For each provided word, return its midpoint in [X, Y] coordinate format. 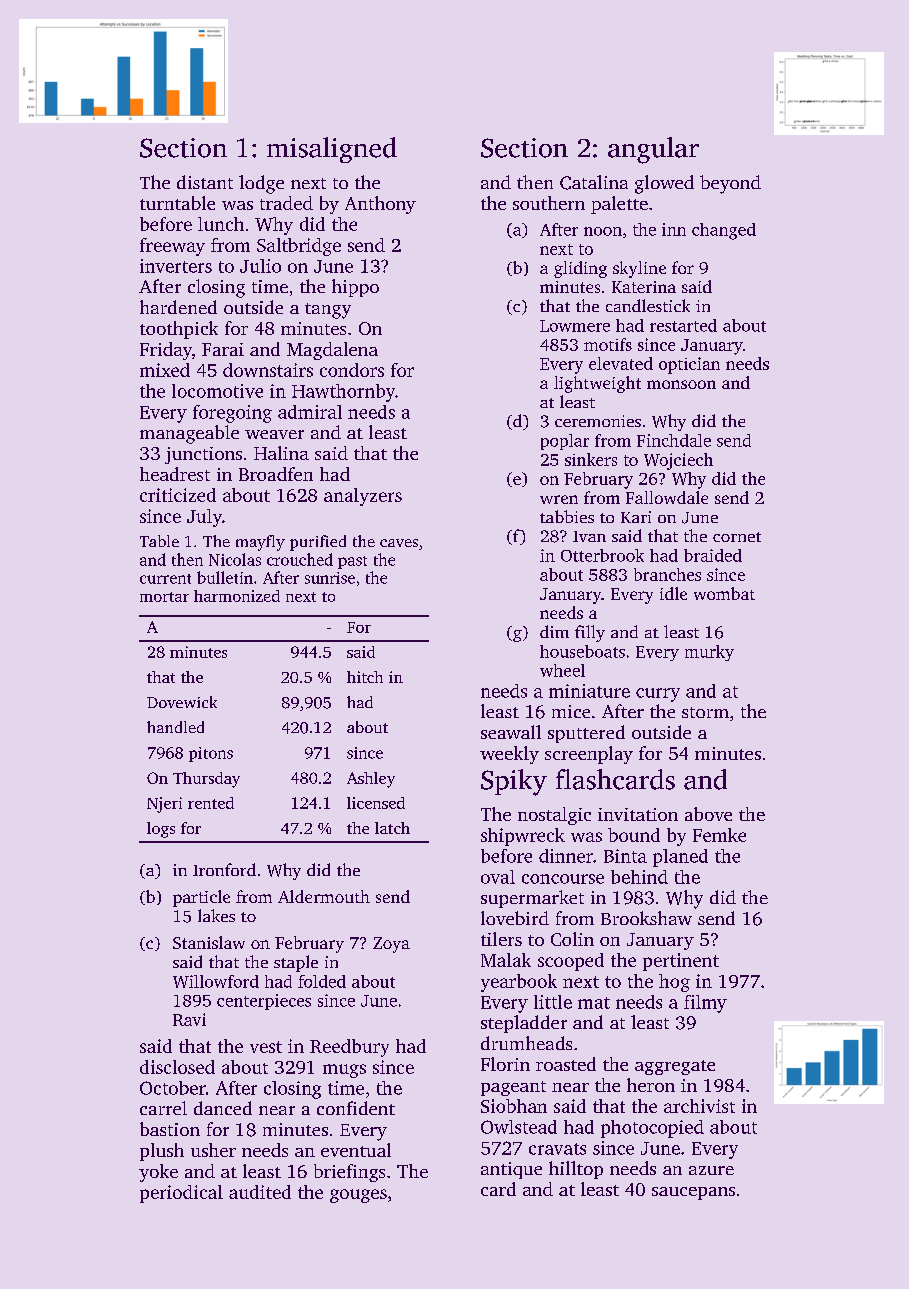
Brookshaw [646, 918]
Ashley [371, 780]
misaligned [332, 150]
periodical [181, 1194]
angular [653, 150]
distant [205, 182]
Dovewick [182, 702]
